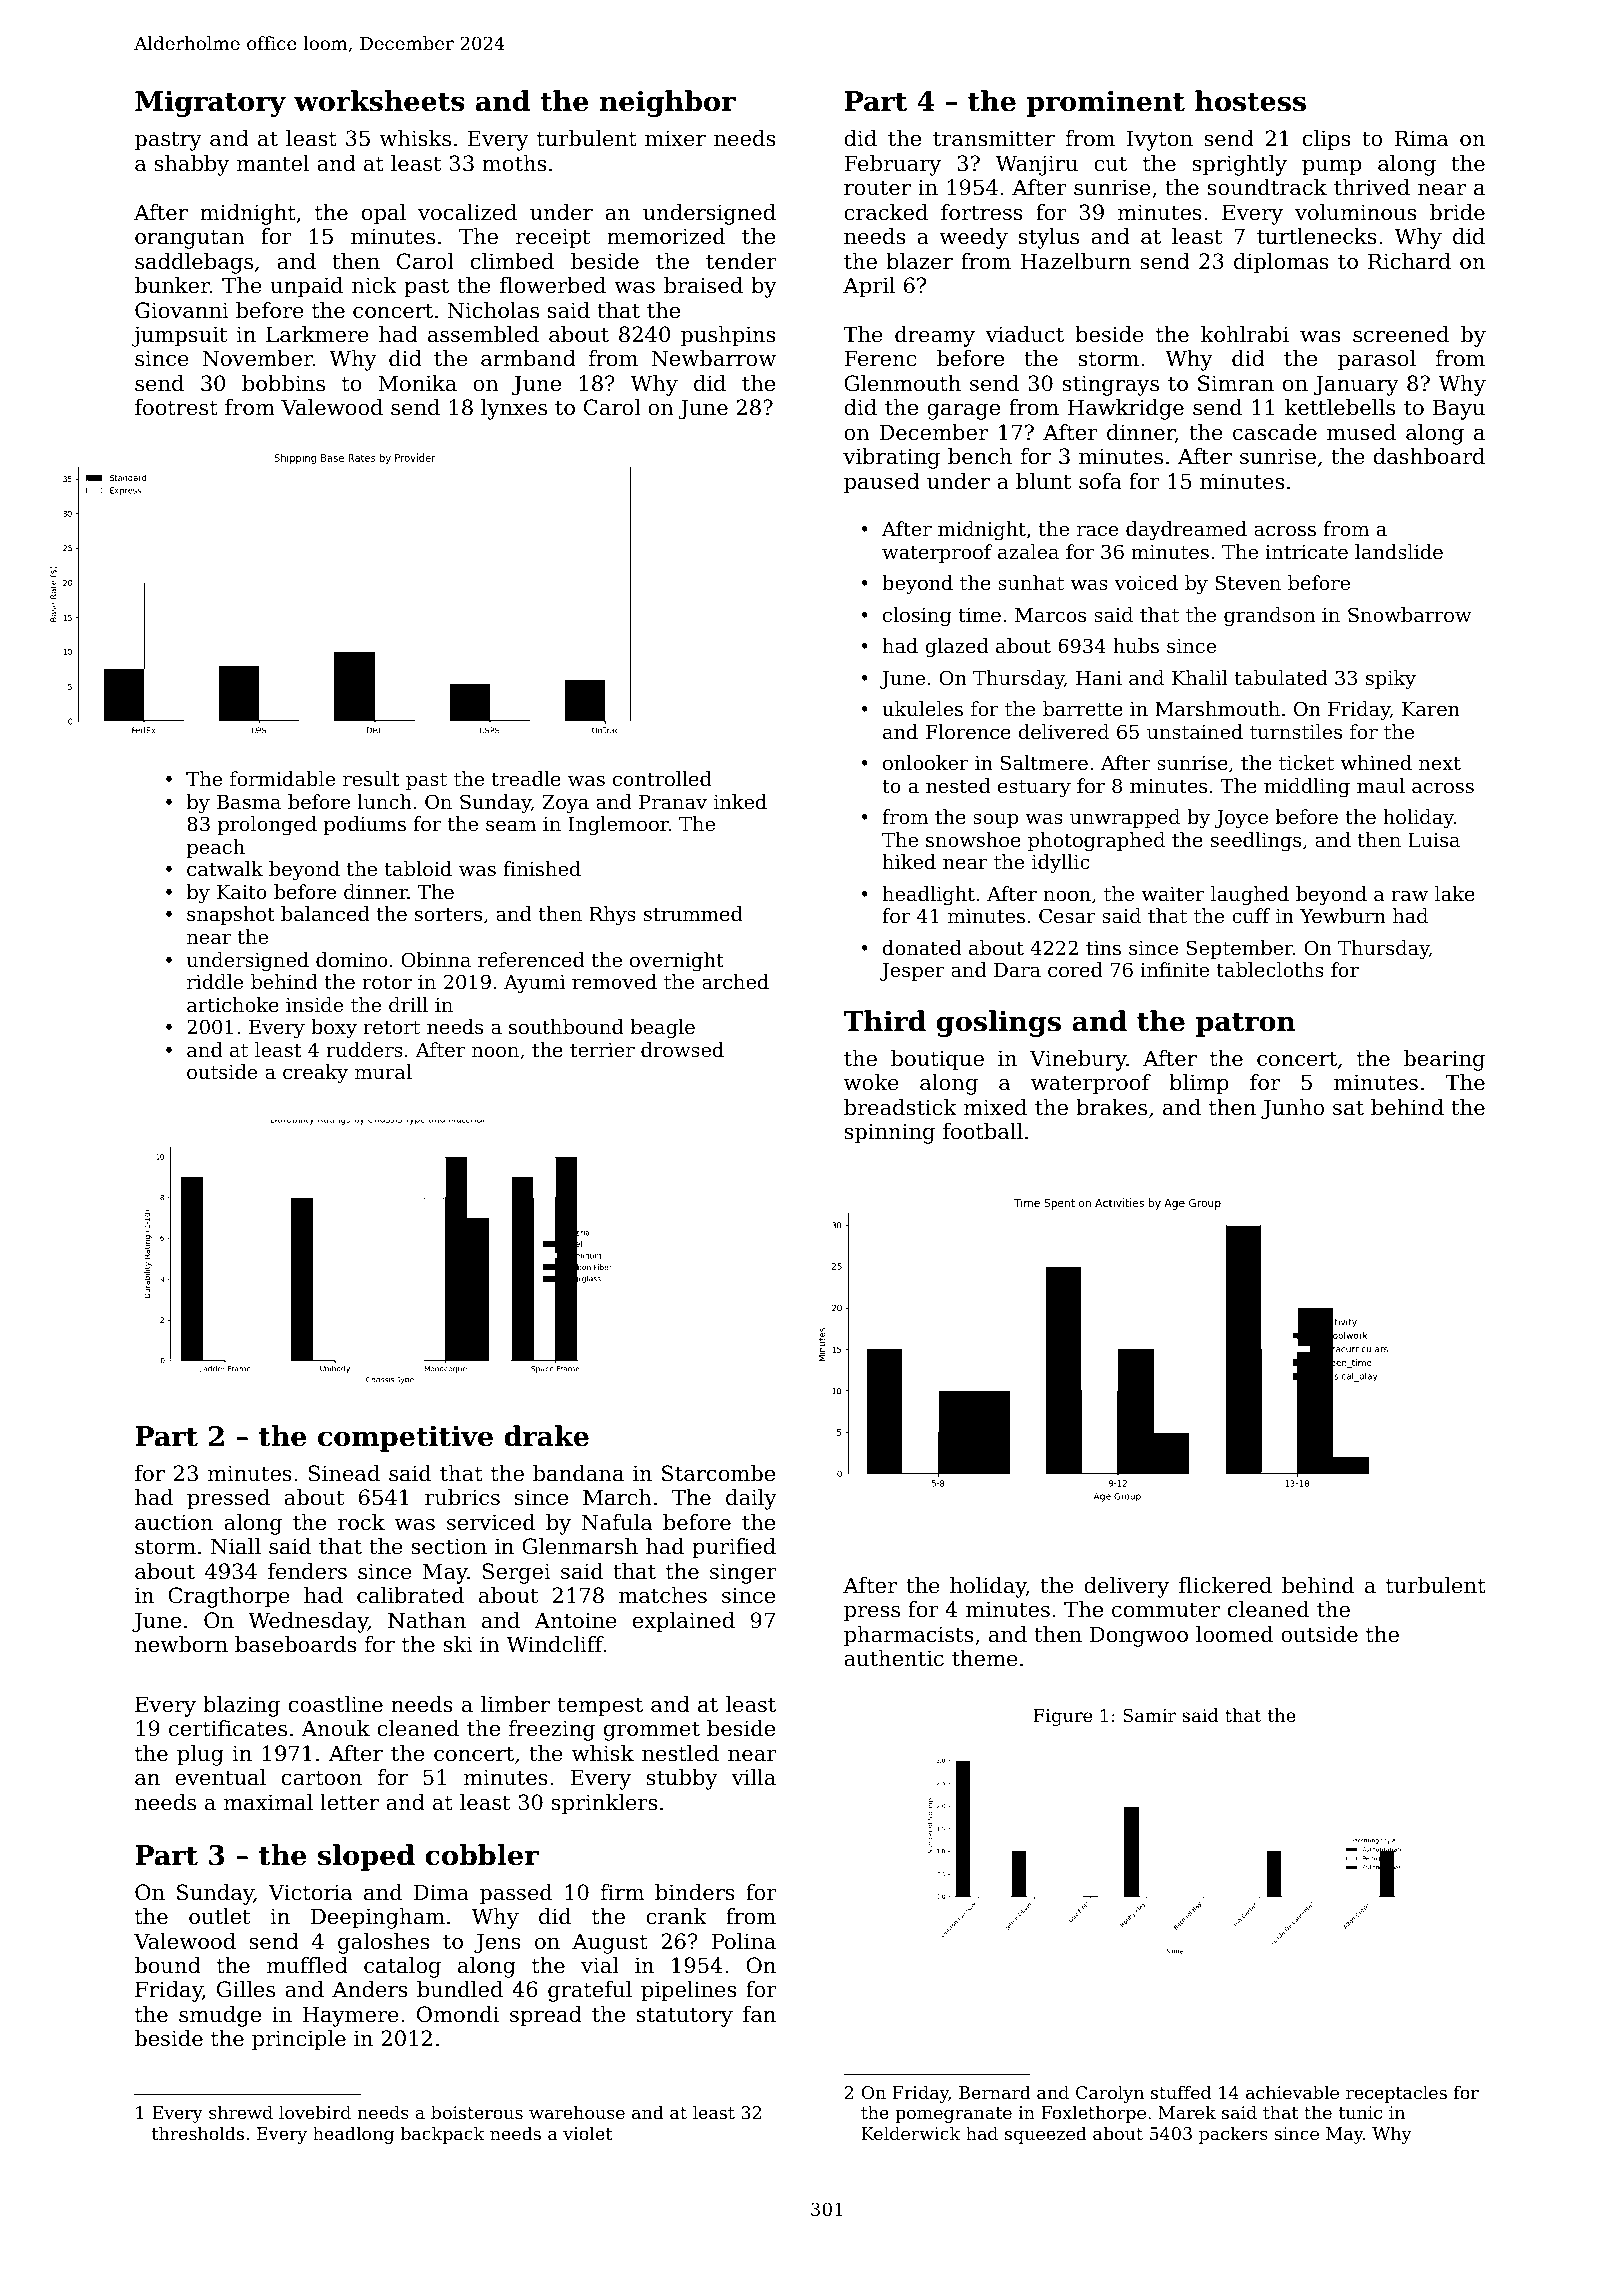 The image size is (1620, 2292). I want to click on middling, so click(1307, 788).
